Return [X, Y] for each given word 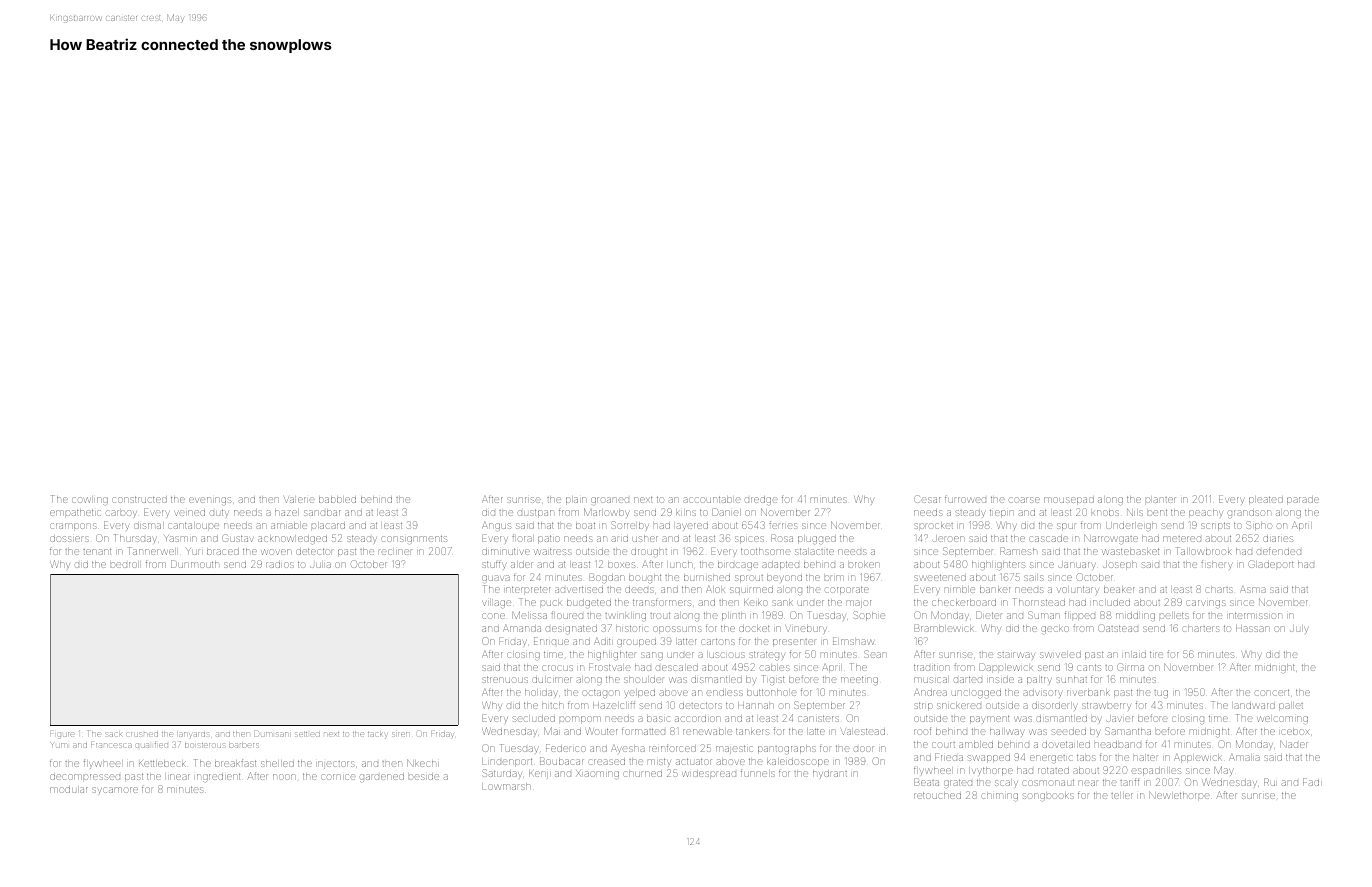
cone [493, 616]
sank [782, 603]
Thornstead [1039, 602]
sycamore [115, 790]
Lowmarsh [506, 786]
